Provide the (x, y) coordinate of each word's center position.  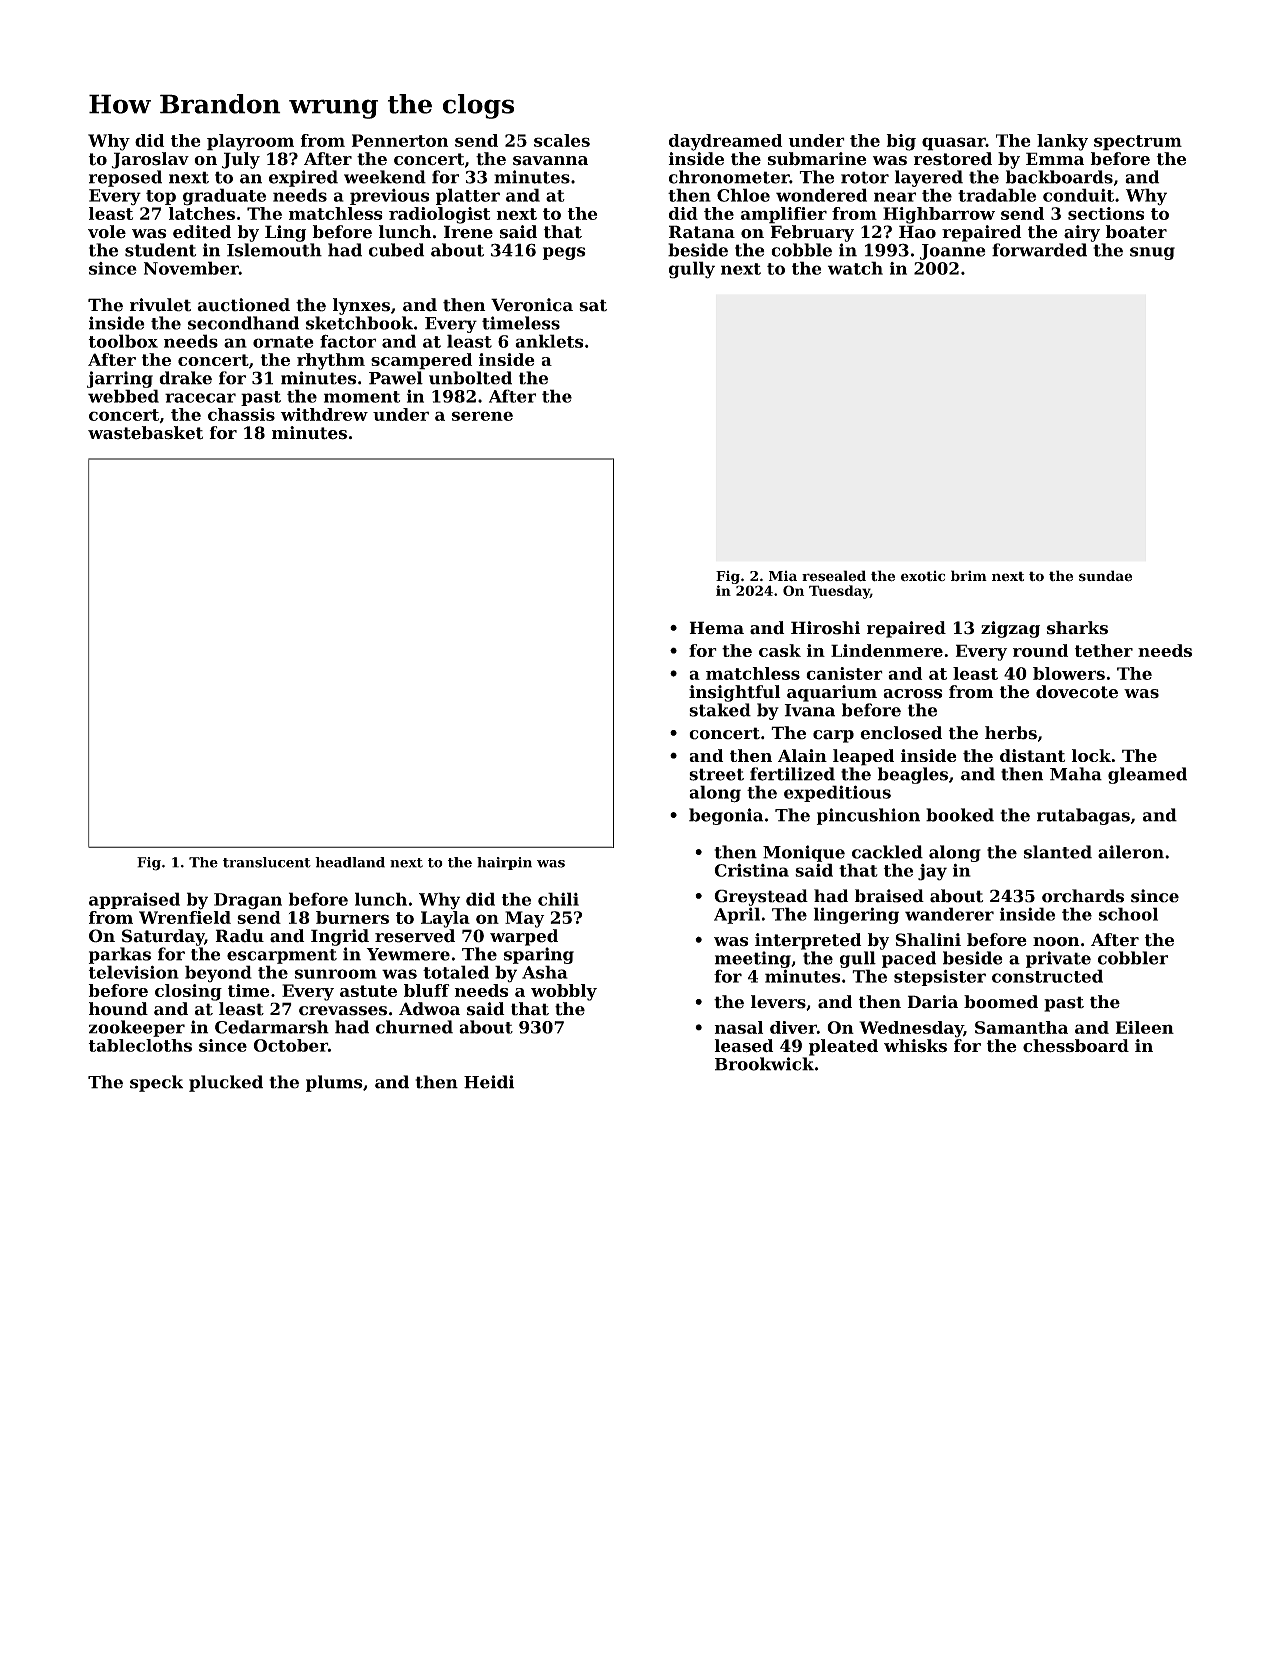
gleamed (1147, 775)
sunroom (336, 974)
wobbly (564, 992)
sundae (1105, 576)
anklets (549, 341)
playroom (250, 142)
